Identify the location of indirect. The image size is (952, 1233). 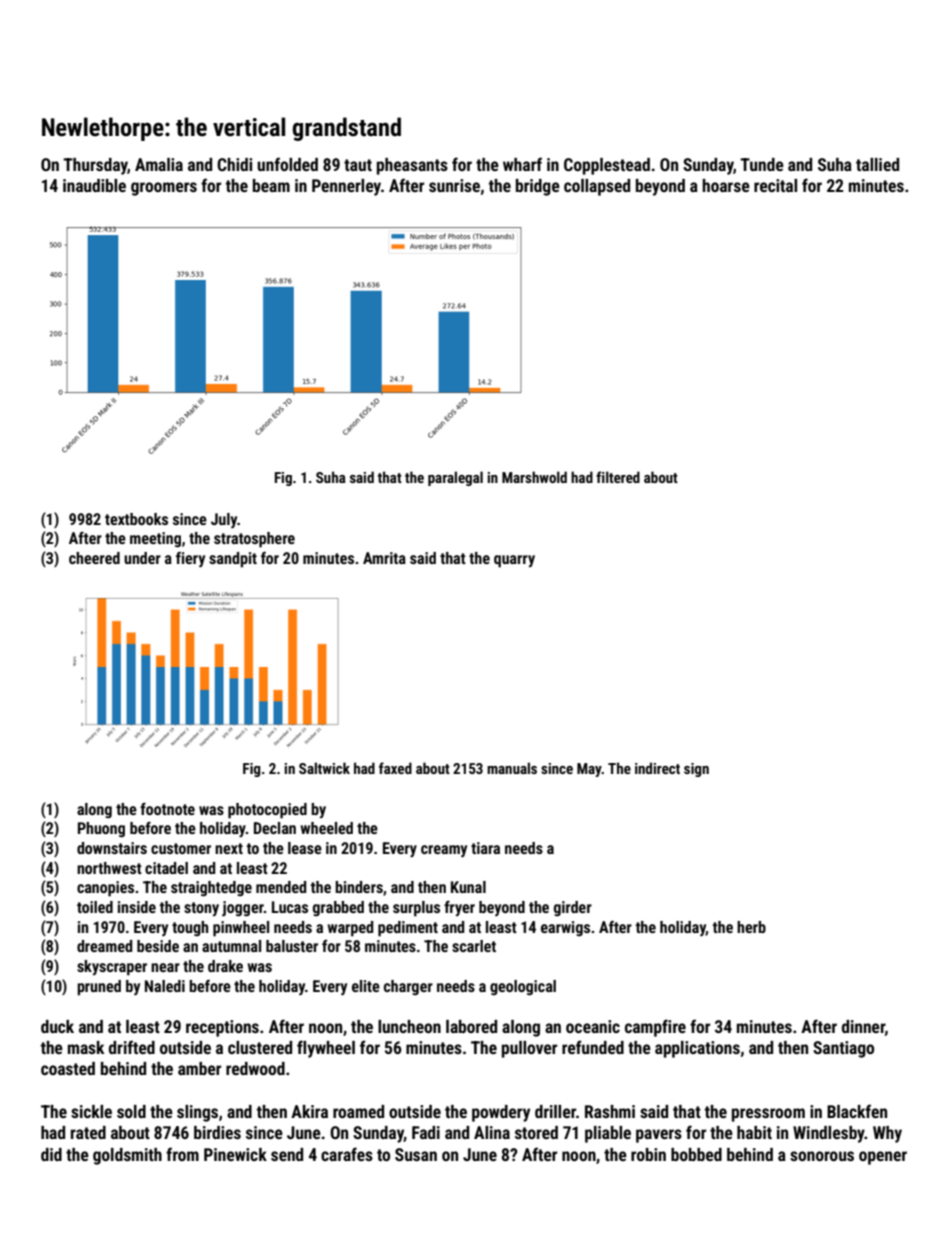
(657, 768).
